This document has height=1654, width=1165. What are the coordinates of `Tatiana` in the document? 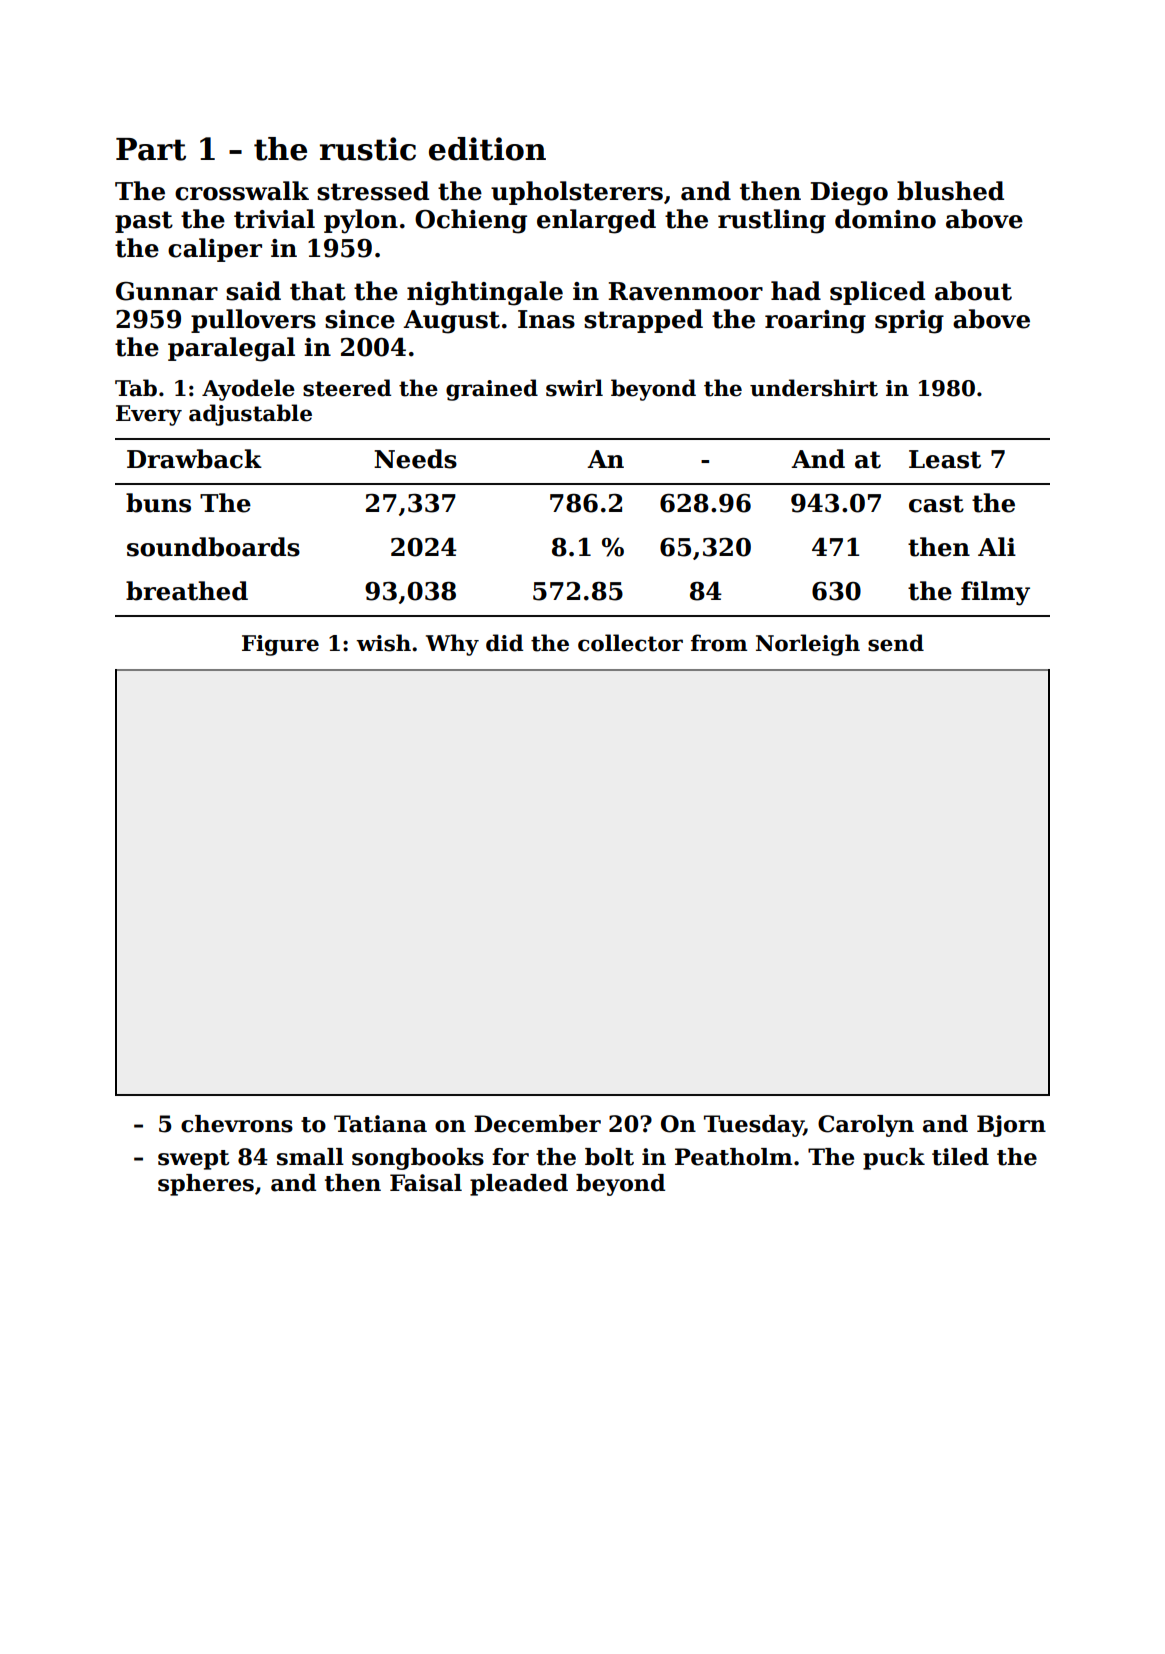 It's located at (380, 1124).
